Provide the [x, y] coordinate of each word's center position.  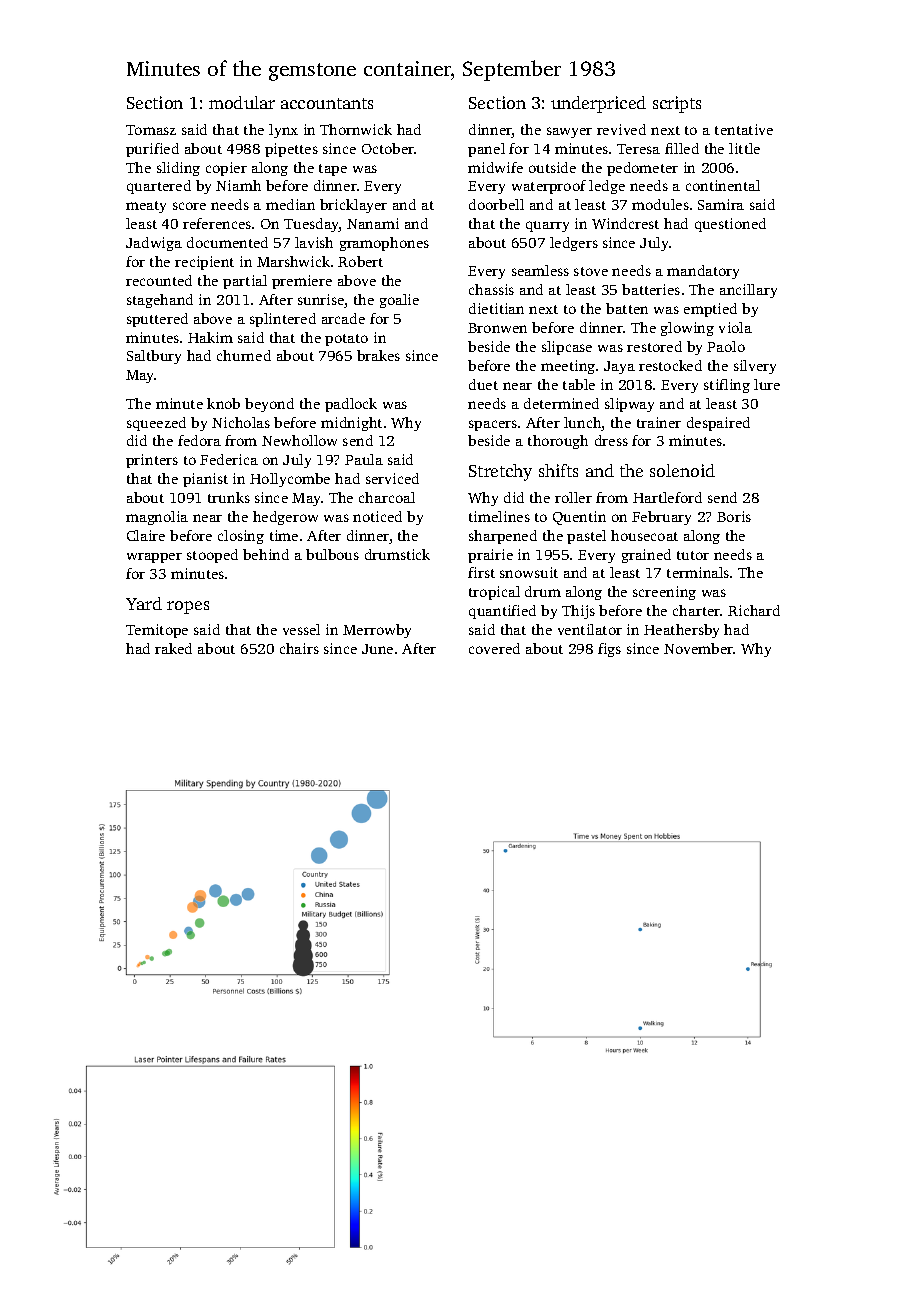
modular [242, 102]
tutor [693, 555]
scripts [677, 104]
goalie [399, 301]
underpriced [598, 104]
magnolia [157, 518]
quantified [502, 612]
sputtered [157, 320]
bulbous [332, 554]
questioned [730, 225]
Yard [144, 603]
